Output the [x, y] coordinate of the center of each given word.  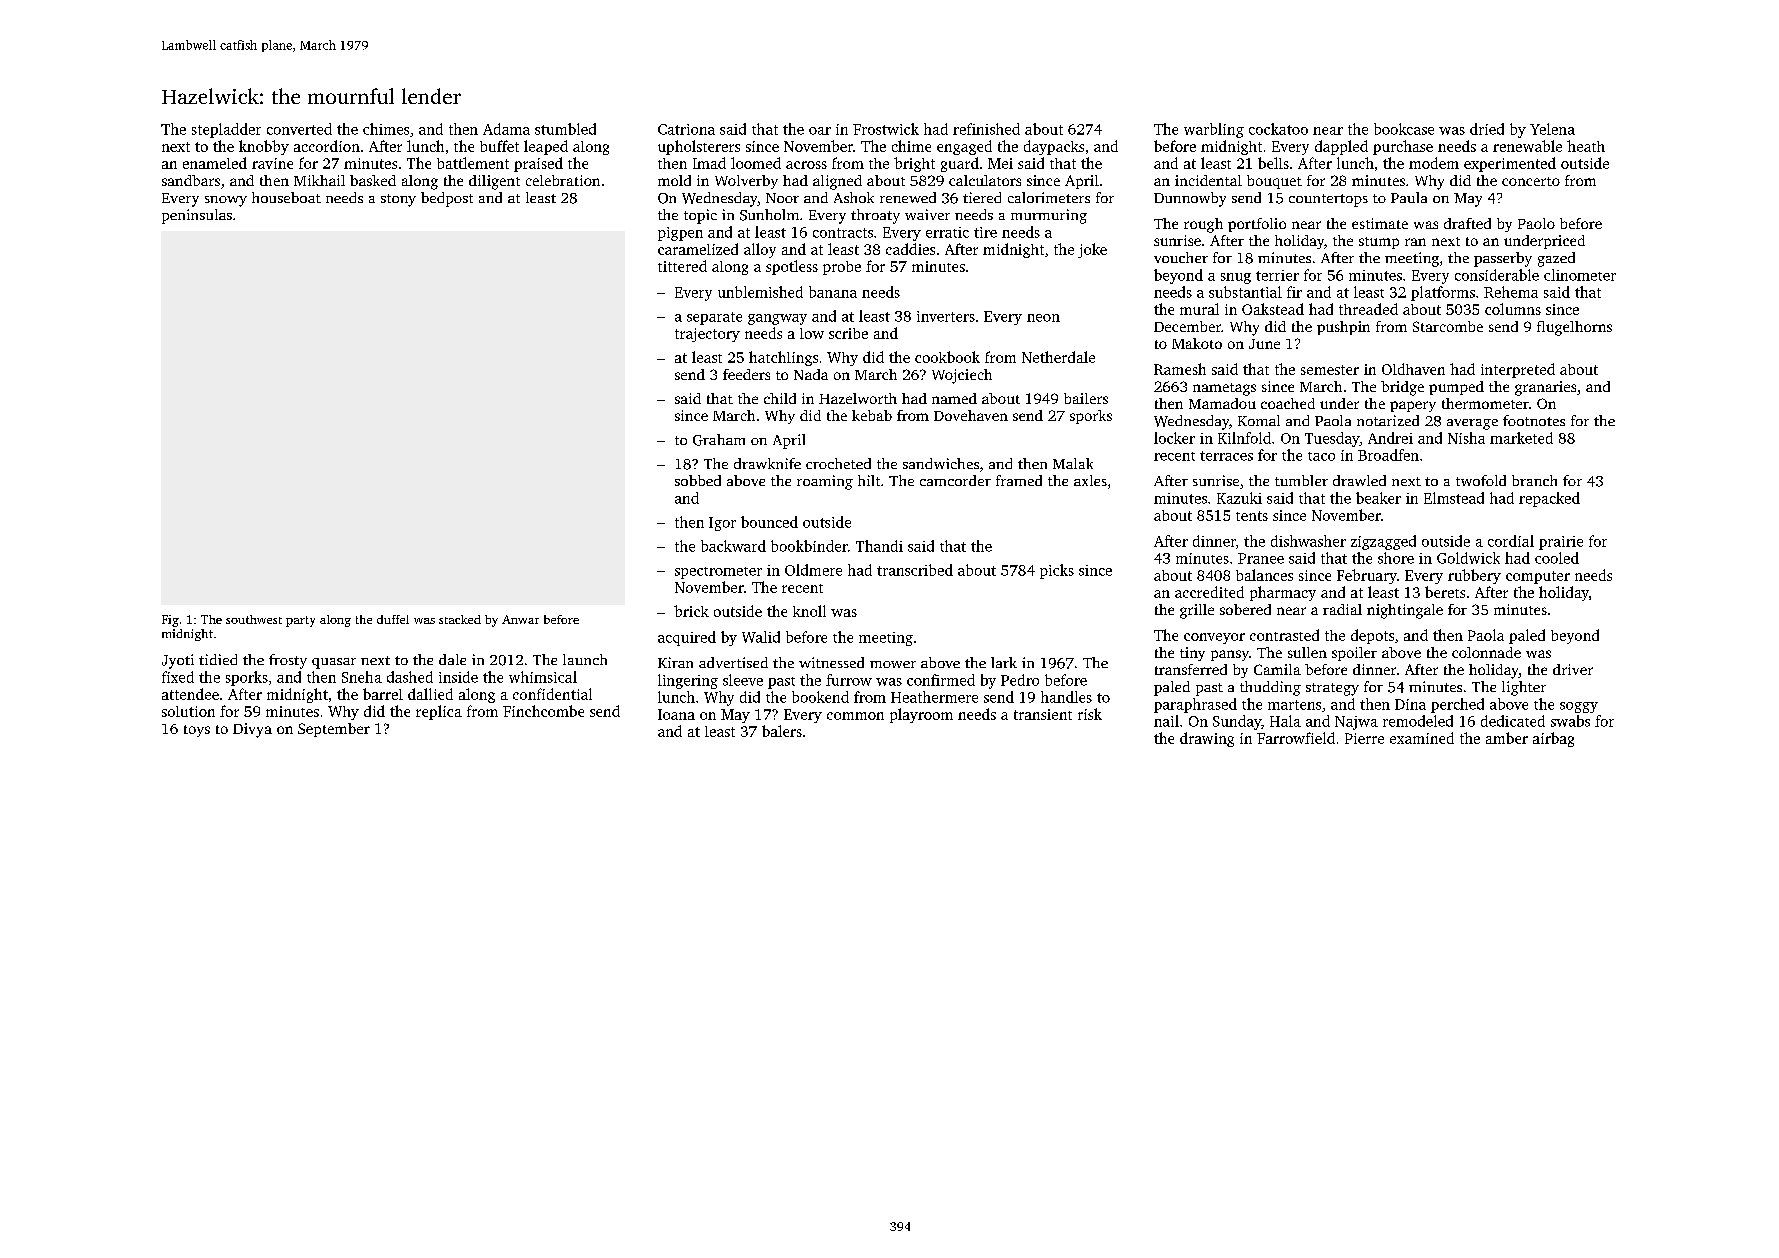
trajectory [707, 335]
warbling [1214, 130]
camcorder [955, 480]
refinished [986, 129]
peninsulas [197, 216]
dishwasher [1308, 541]
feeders [746, 374]
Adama [506, 129]
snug [1236, 278]
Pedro [1020, 680]
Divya [252, 730]
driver [1573, 669]
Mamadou [1222, 403]
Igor [722, 524]
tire [985, 232]
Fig [170, 621]
